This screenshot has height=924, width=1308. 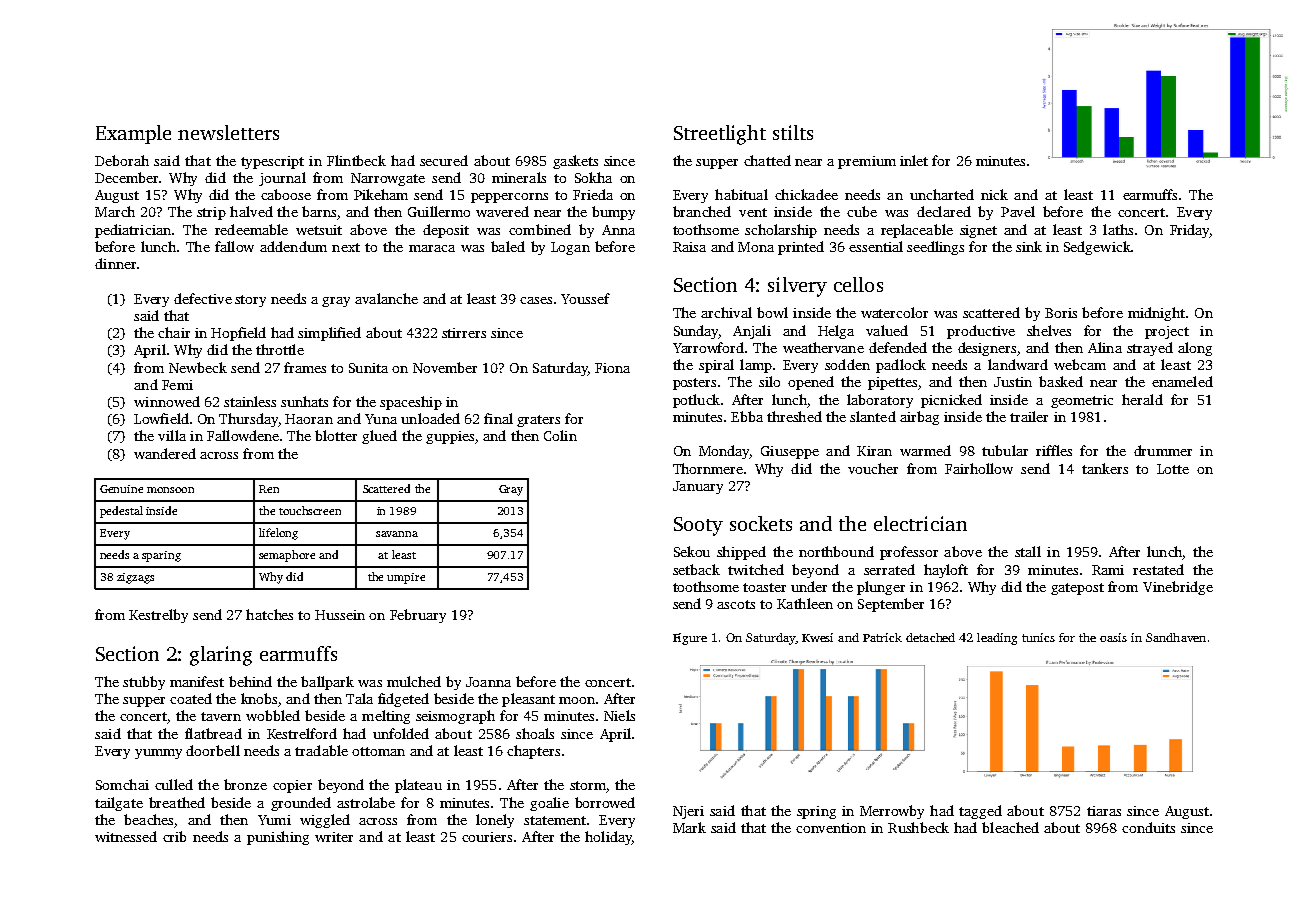 What do you see at coordinates (278, 838) in the screenshot?
I see `punishing` at bounding box center [278, 838].
